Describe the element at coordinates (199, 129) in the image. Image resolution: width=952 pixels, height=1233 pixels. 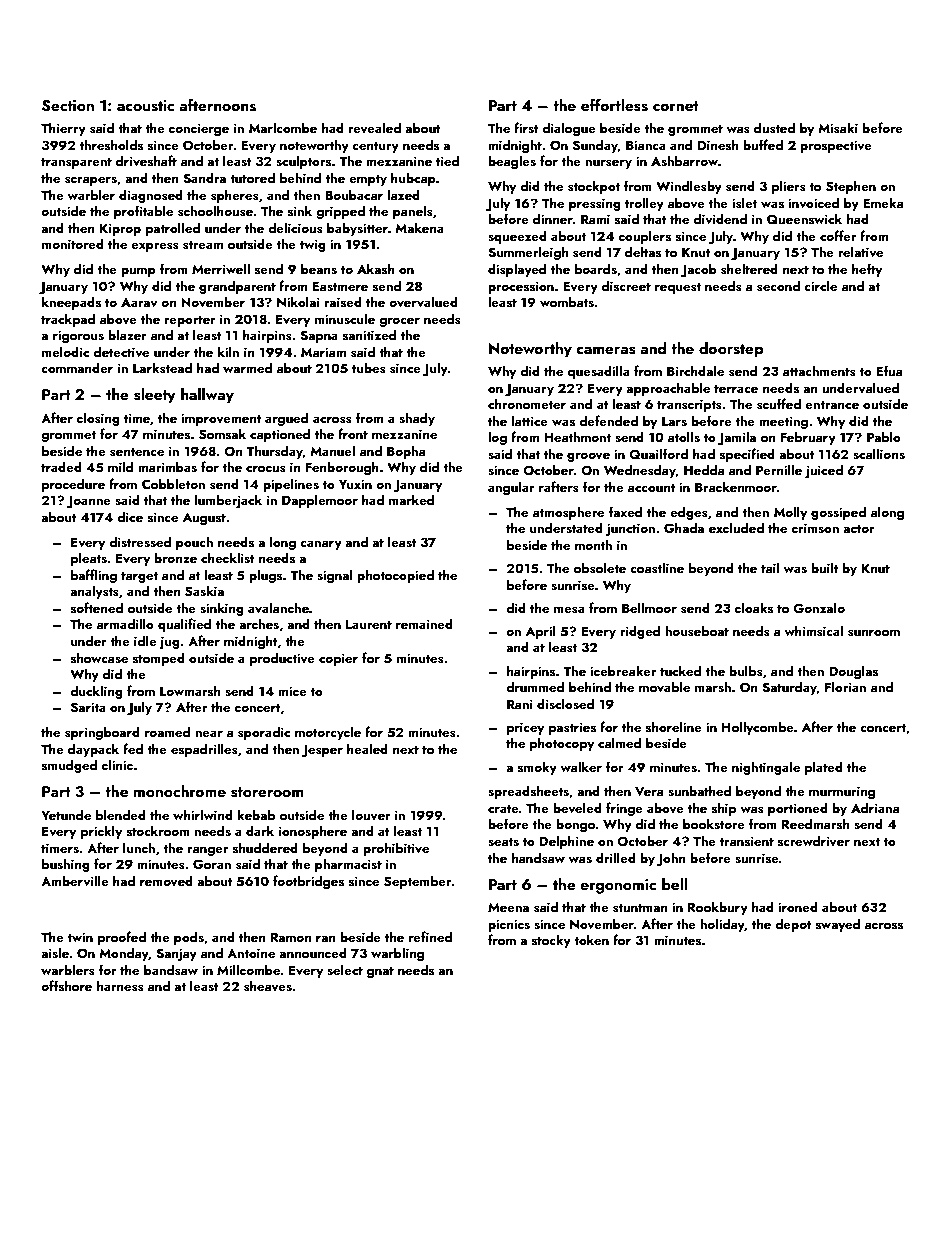
I see `concierge` at that location.
